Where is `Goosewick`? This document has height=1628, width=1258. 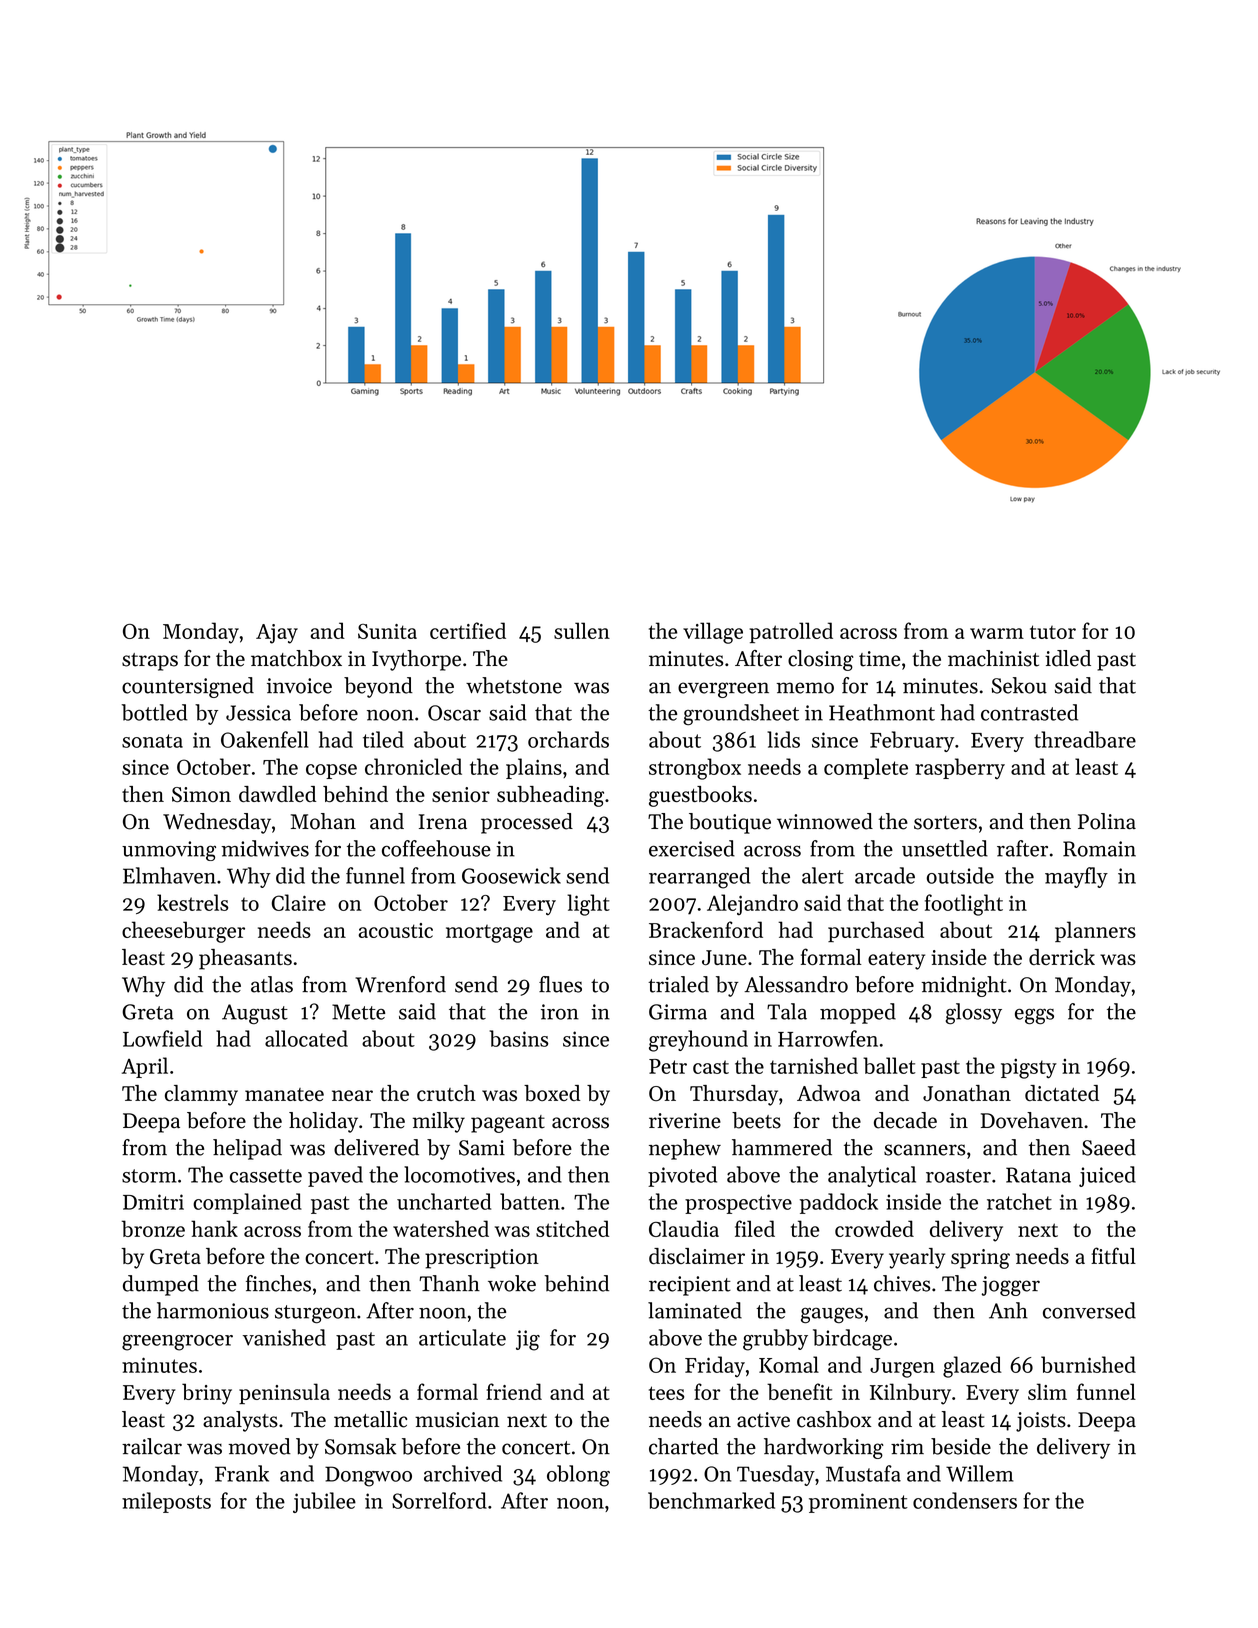 Goosewick is located at coordinates (511, 875).
